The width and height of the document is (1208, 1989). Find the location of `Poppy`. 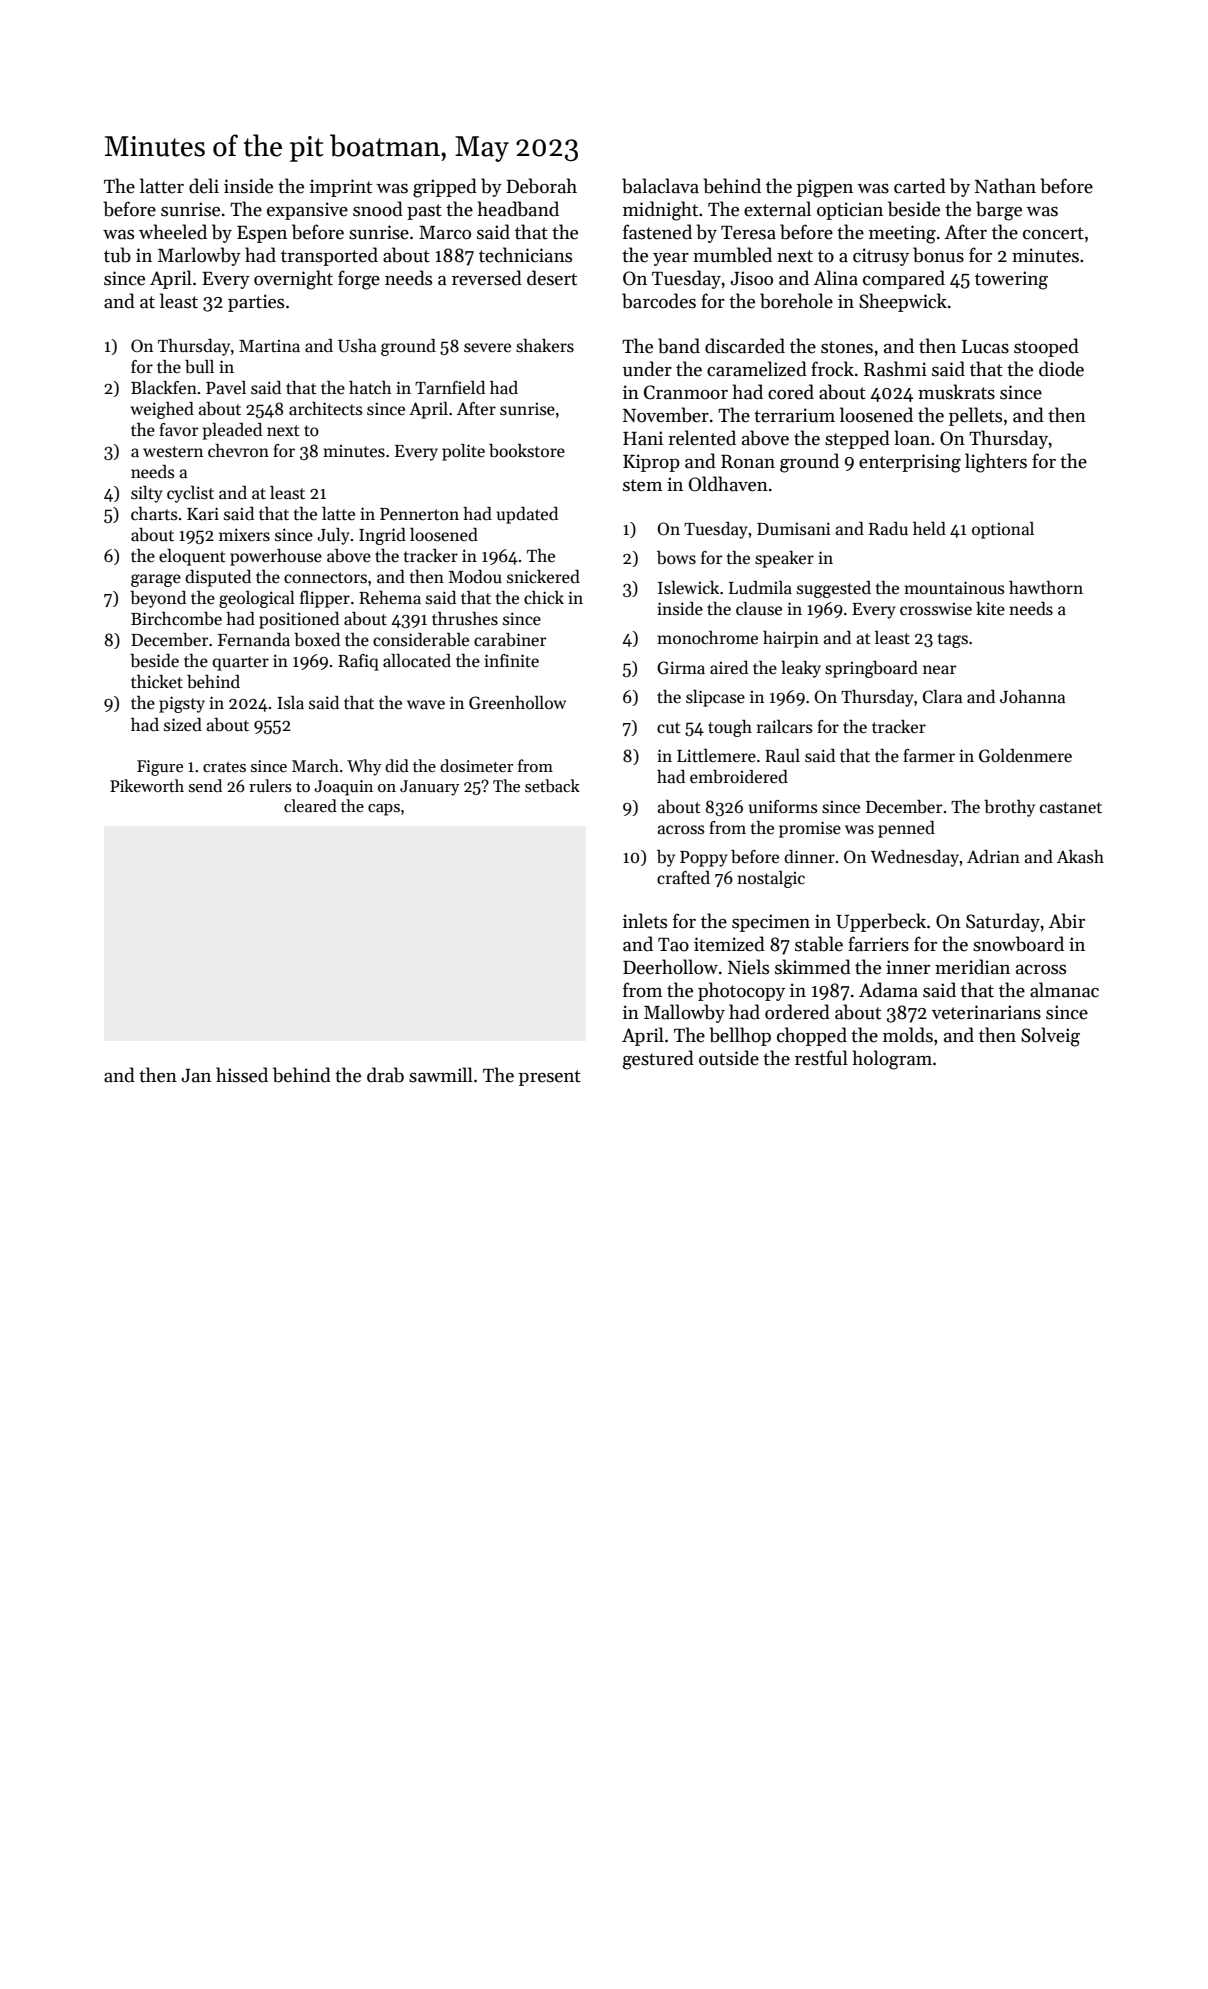

Poppy is located at coordinates (704, 859).
